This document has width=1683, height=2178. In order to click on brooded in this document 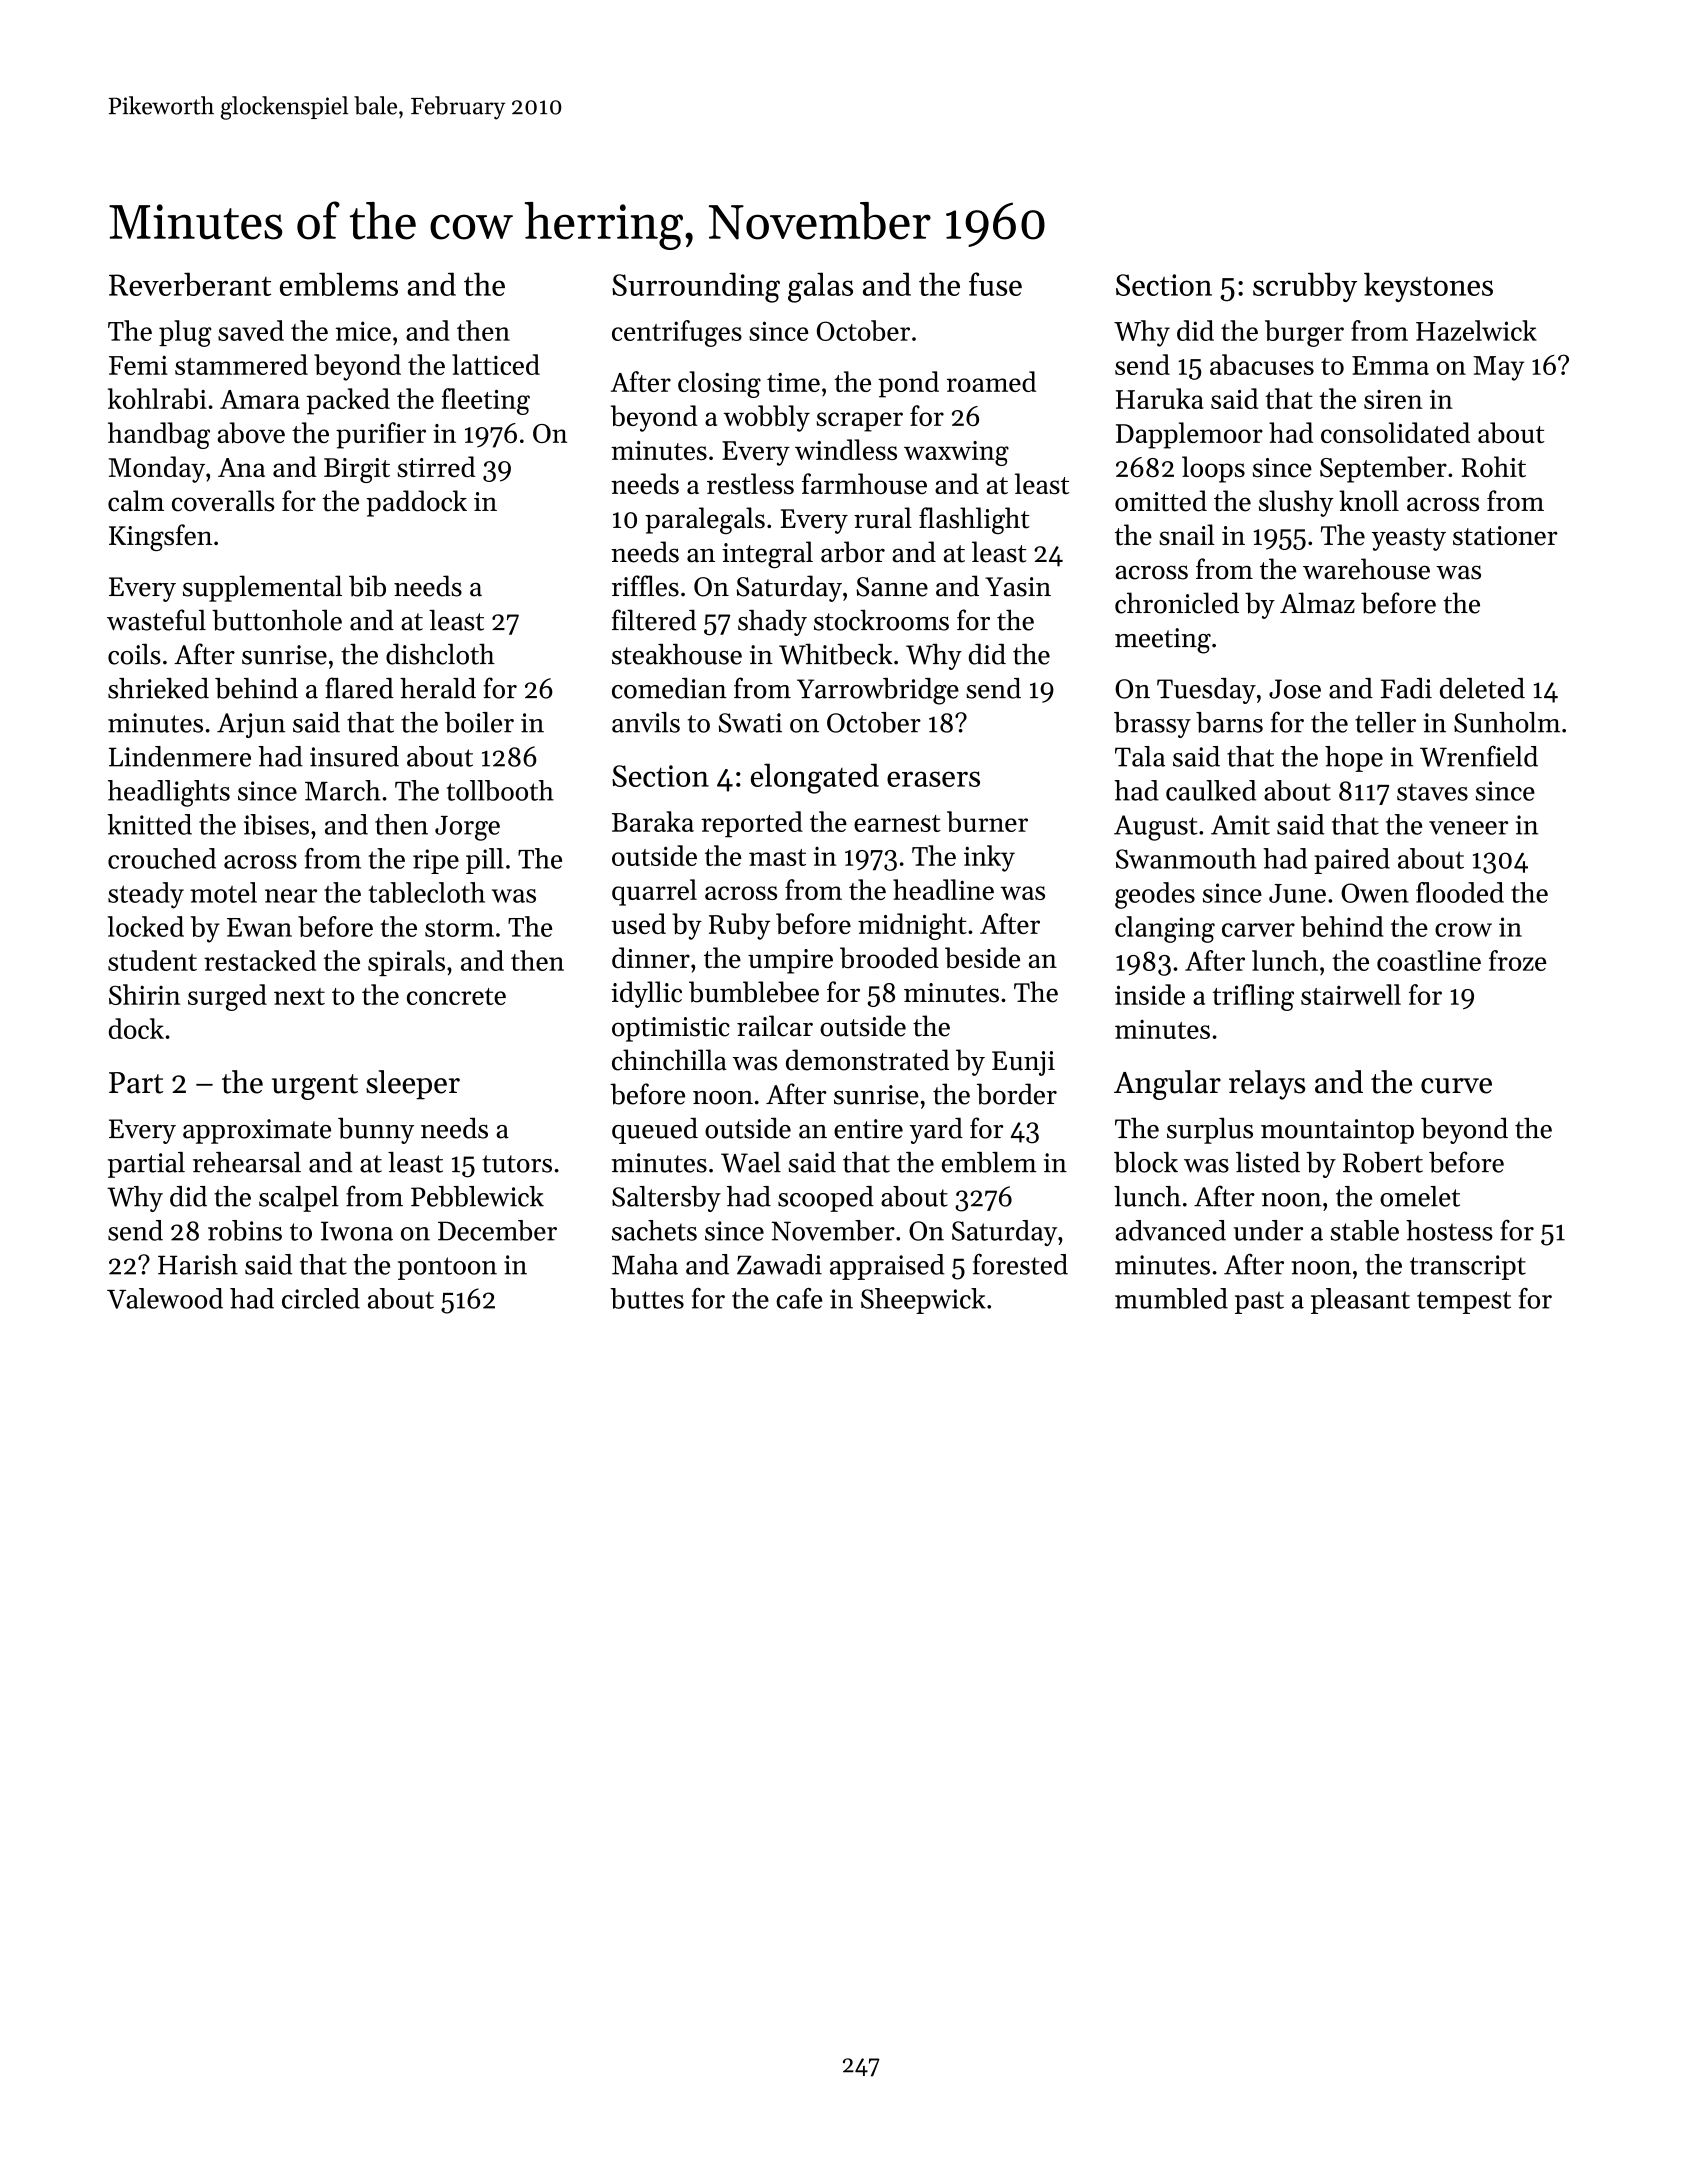, I will do `click(889, 957)`.
